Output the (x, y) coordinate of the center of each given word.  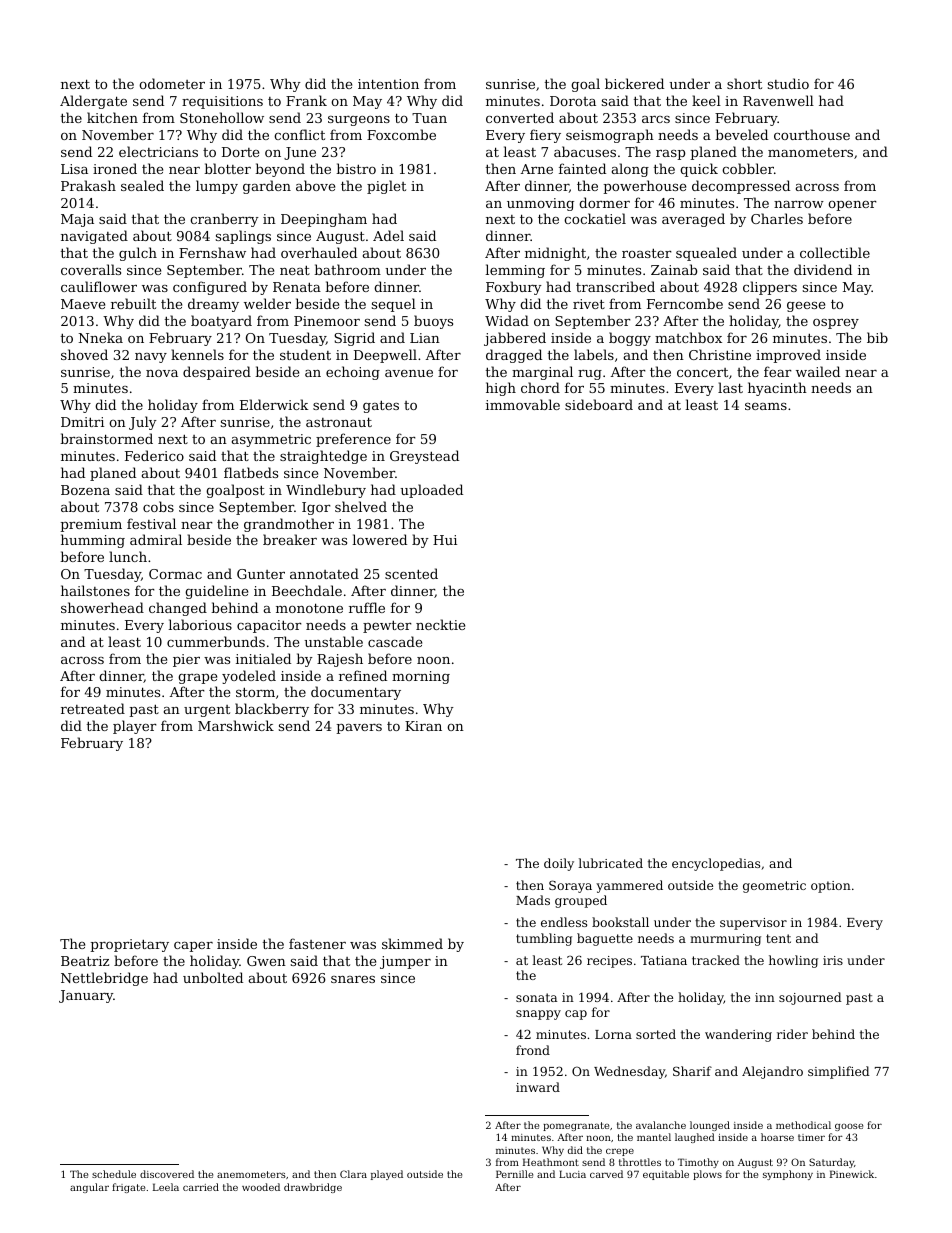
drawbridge (313, 1188)
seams (766, 406)
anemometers (251, 1174)
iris (833, 960)
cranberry (224, 220)
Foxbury (514, 288)
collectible (835, 252)
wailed (818, 371)
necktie (440, 624)
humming (93, 541)
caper (193, 947)
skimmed (412, 943)
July (143, 423)
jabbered (515, 339)
